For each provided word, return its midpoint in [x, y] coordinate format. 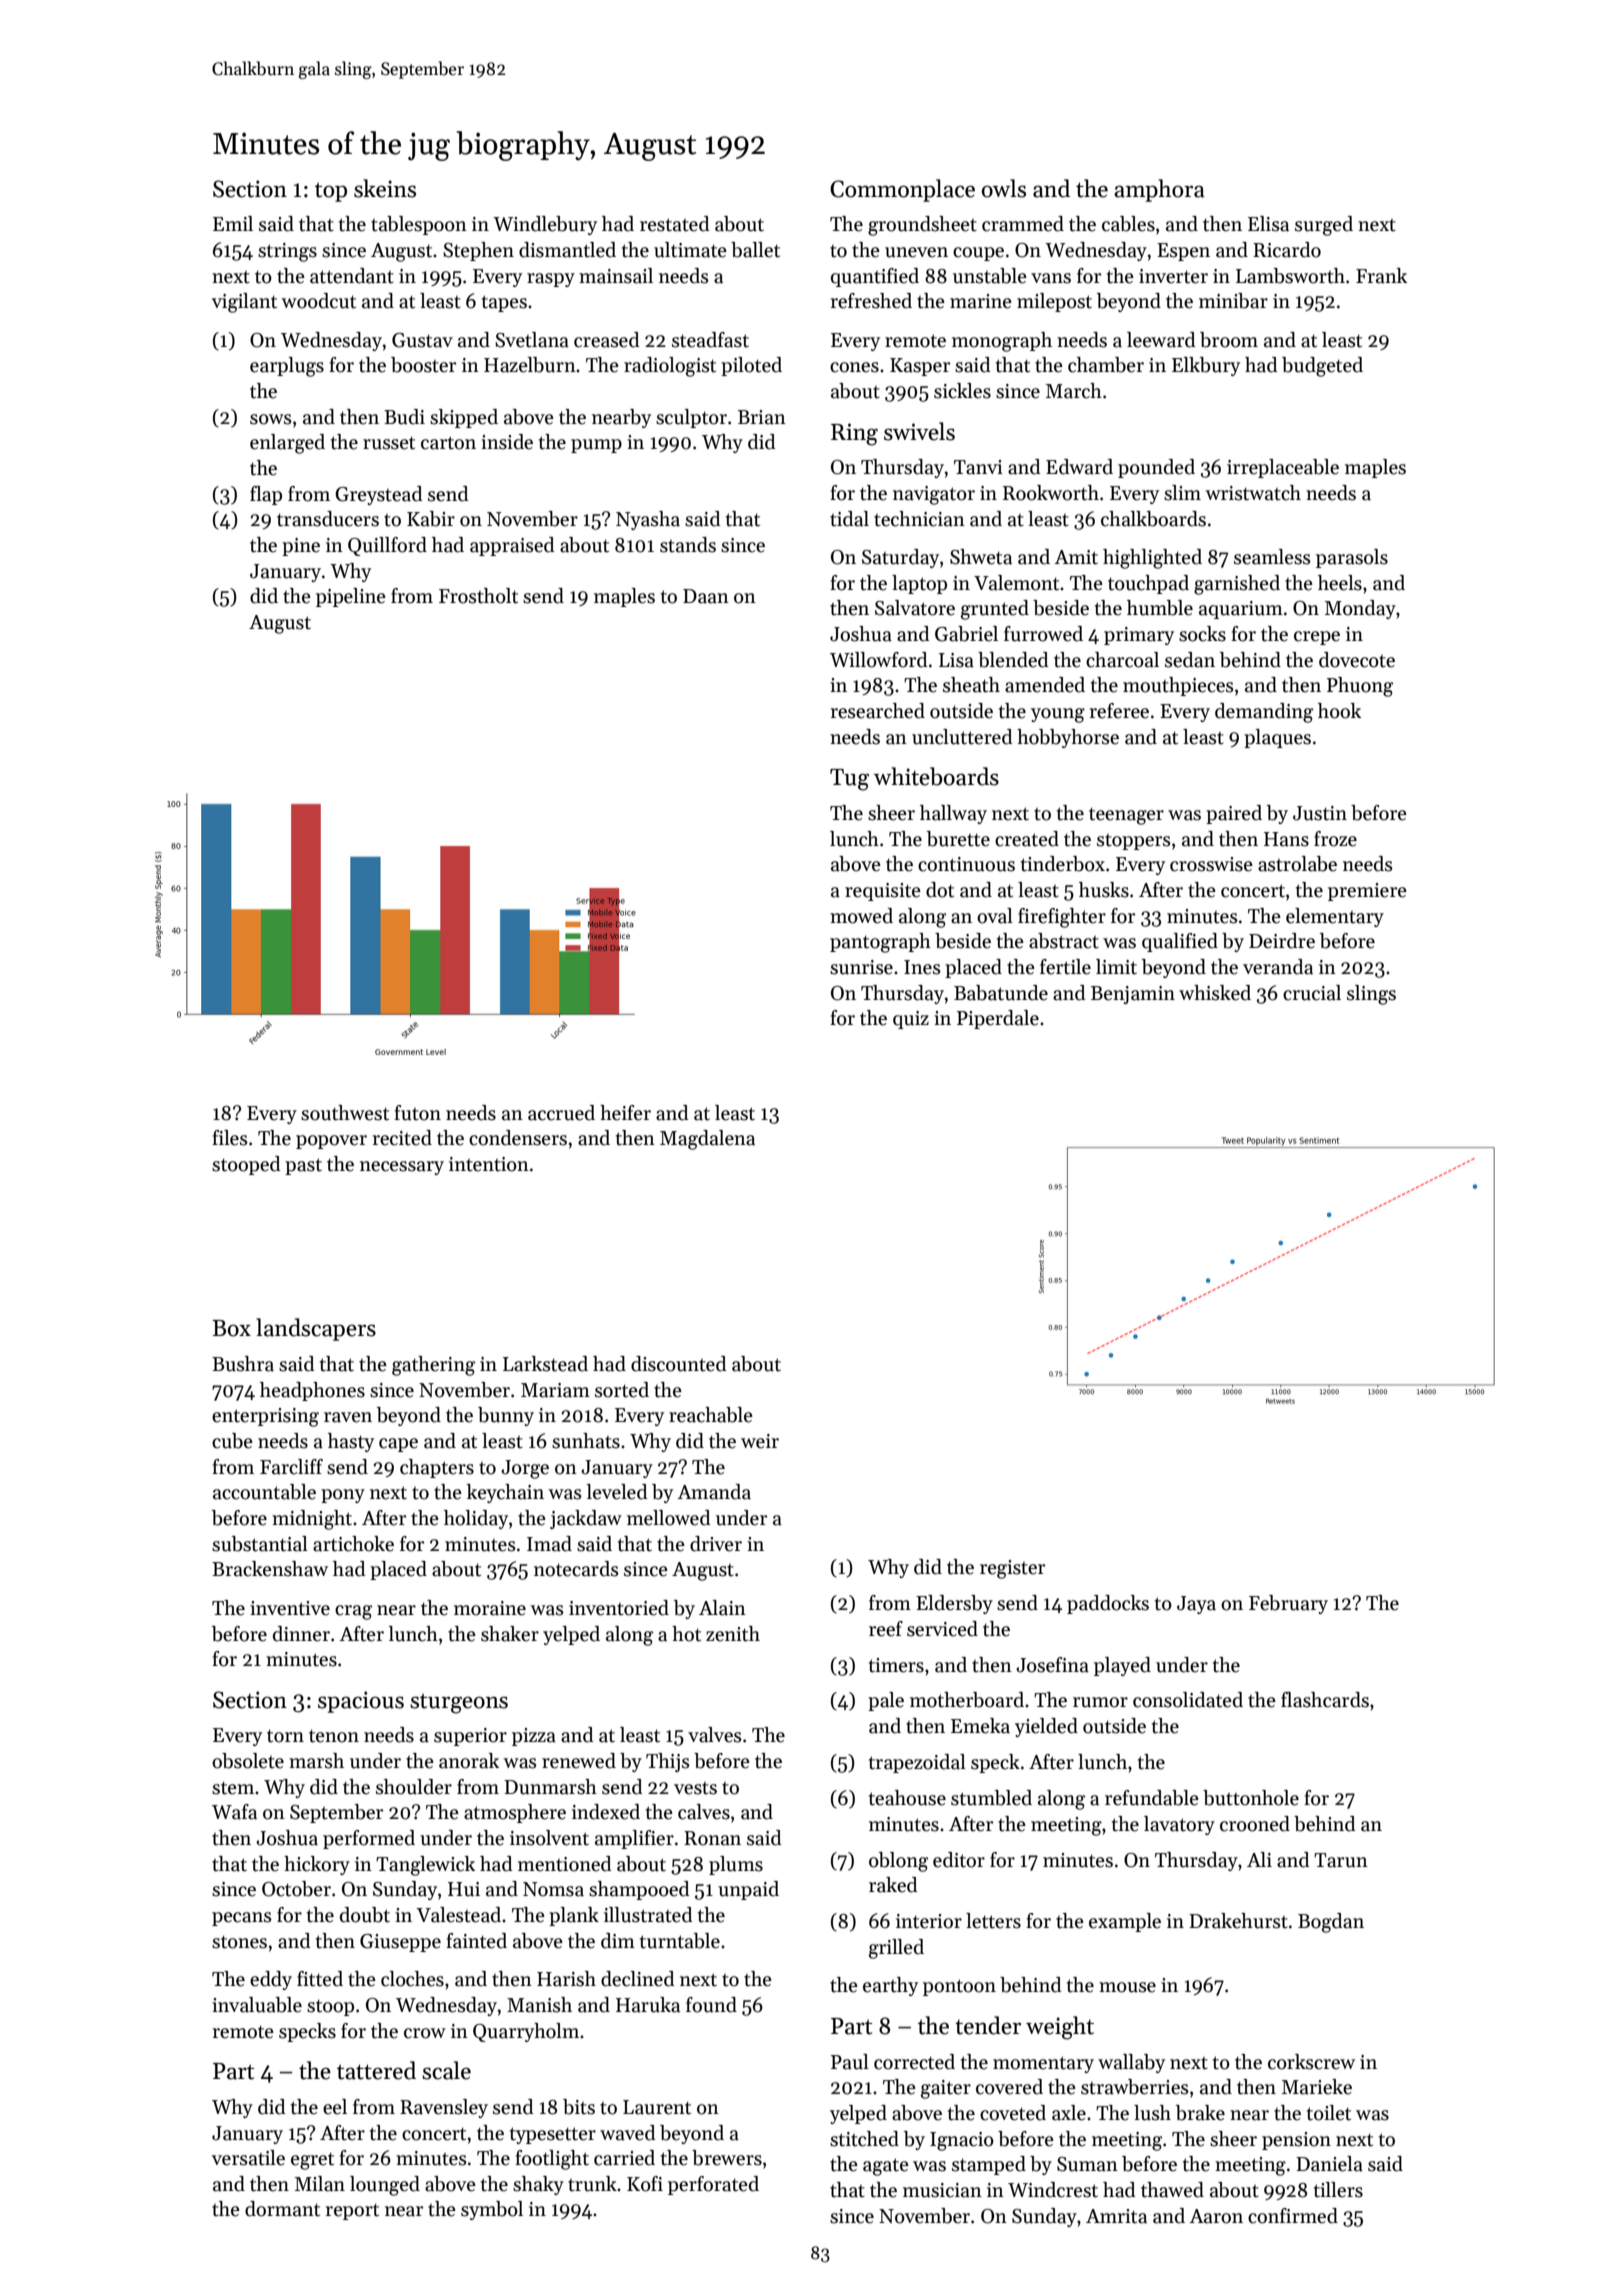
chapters [437, 1468]
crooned [1255, 1824]
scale [446, 2070]
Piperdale [998, 1019]
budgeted [1322, 367]
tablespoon [419, 225]
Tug [849, 780]
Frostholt [478, 596]
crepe [1317, 638]
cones [854, 367]
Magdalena [707, 1140]
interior [929, 1921]
